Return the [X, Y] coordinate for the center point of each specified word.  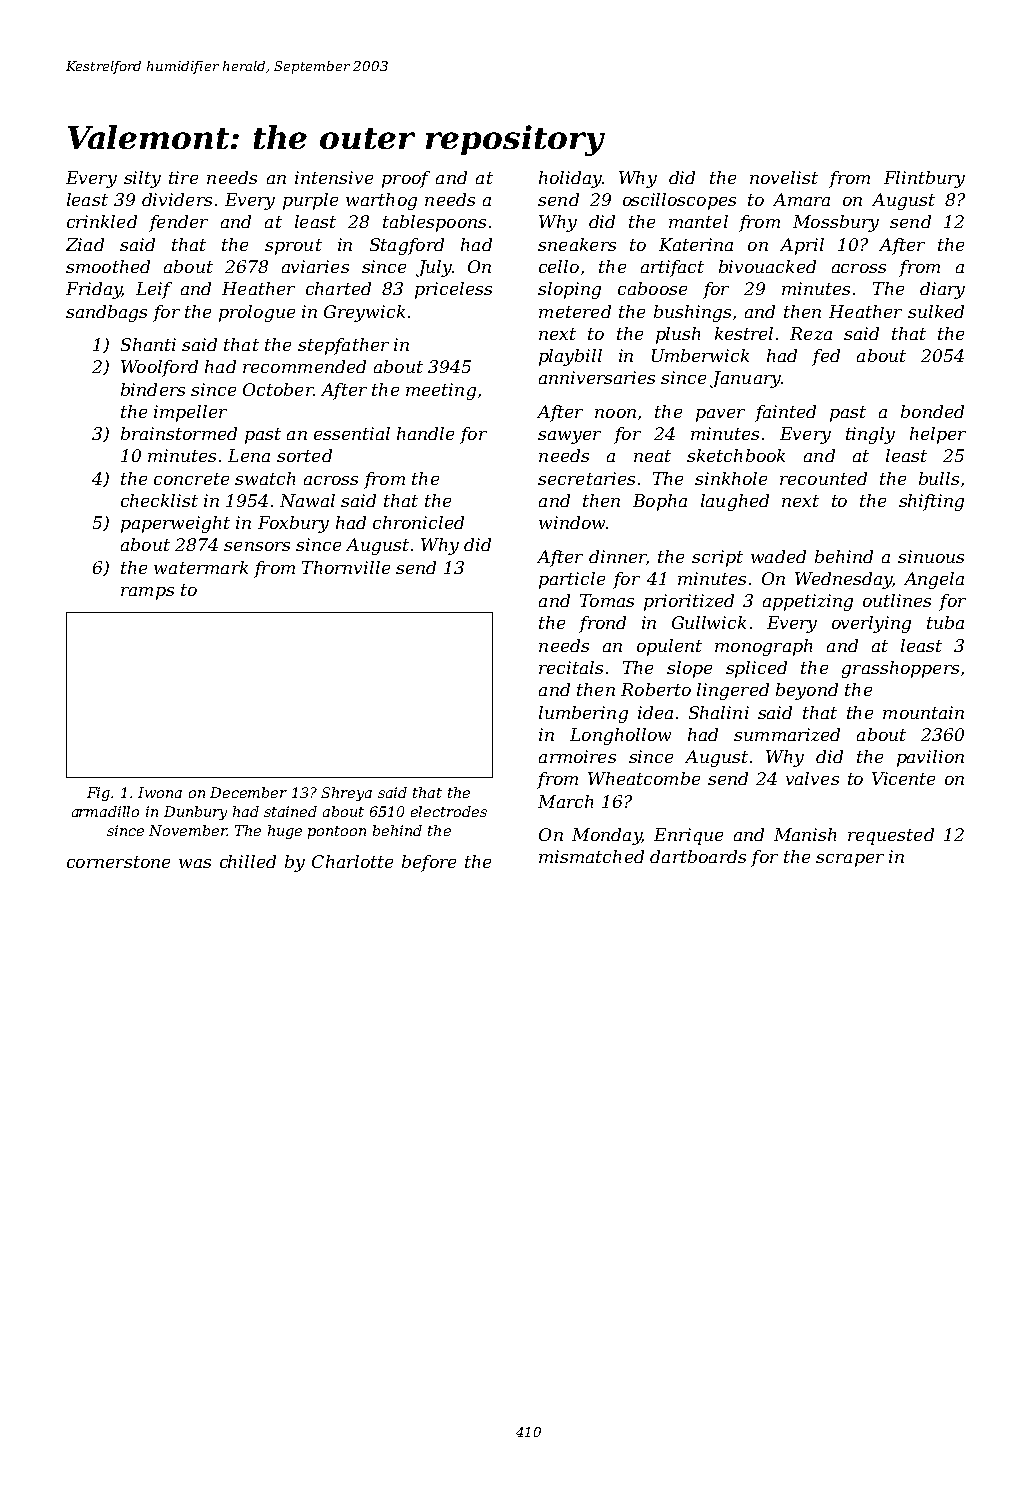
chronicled [418, 522]
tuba [945, 622]
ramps [147, 593]
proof [406, 179]
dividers [177, 199]
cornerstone [118, 862]
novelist [784, 177]
